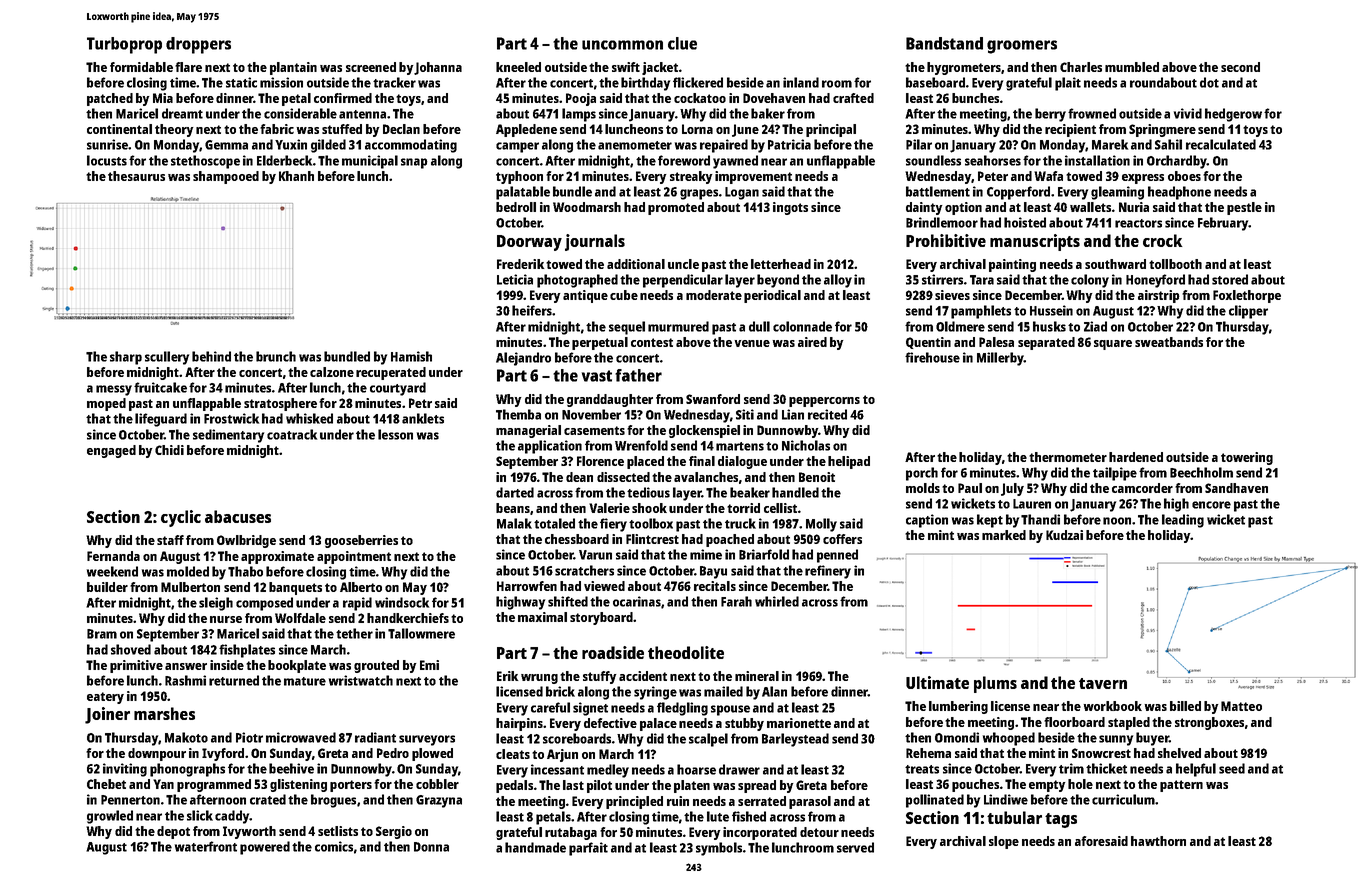 This screenshot has width=1372, height=887. I want to click on symbols, so click(719, 849).
